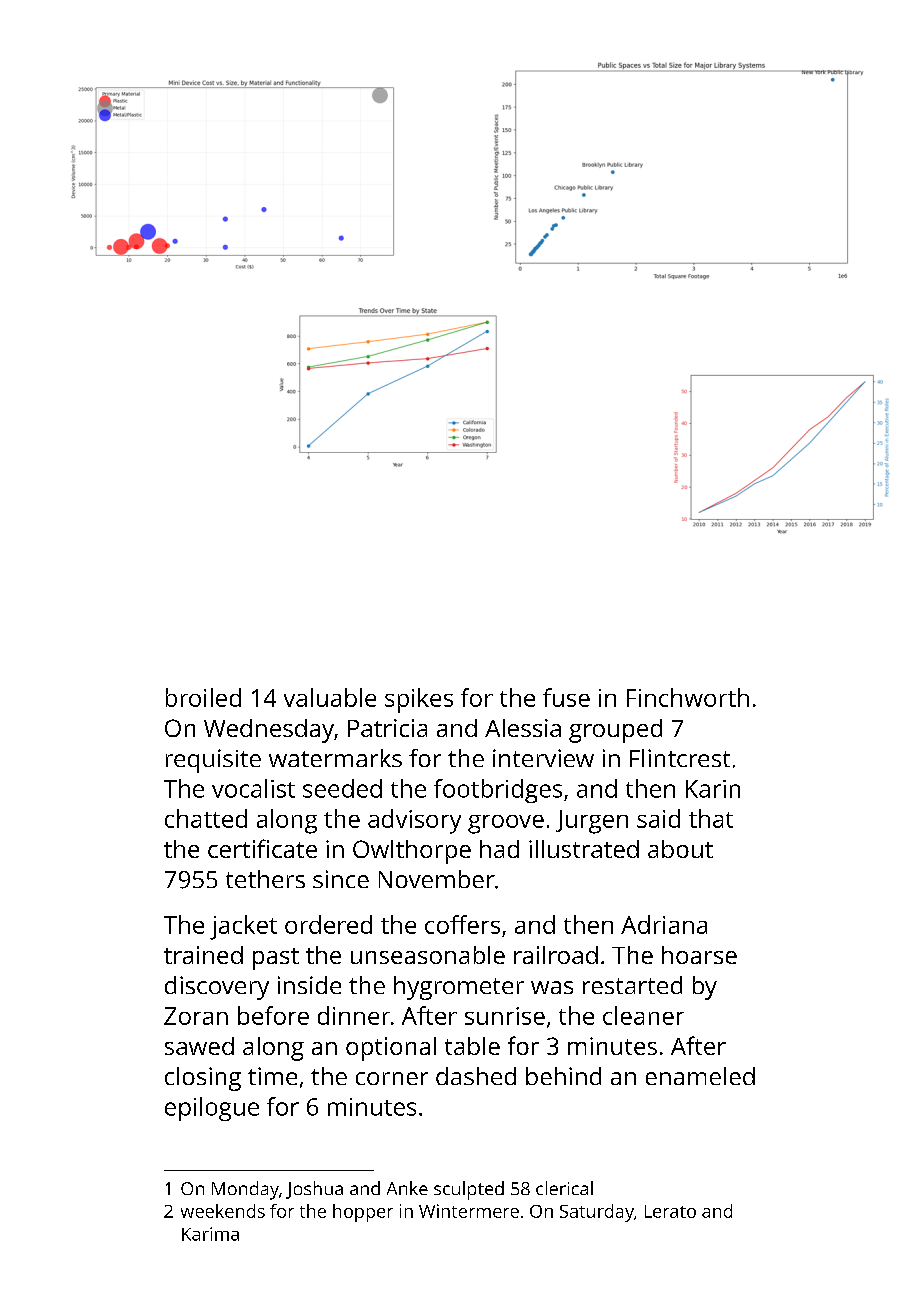 The image size is (924, 1311). I want to click on Wintermere, so click(469, 1211).
